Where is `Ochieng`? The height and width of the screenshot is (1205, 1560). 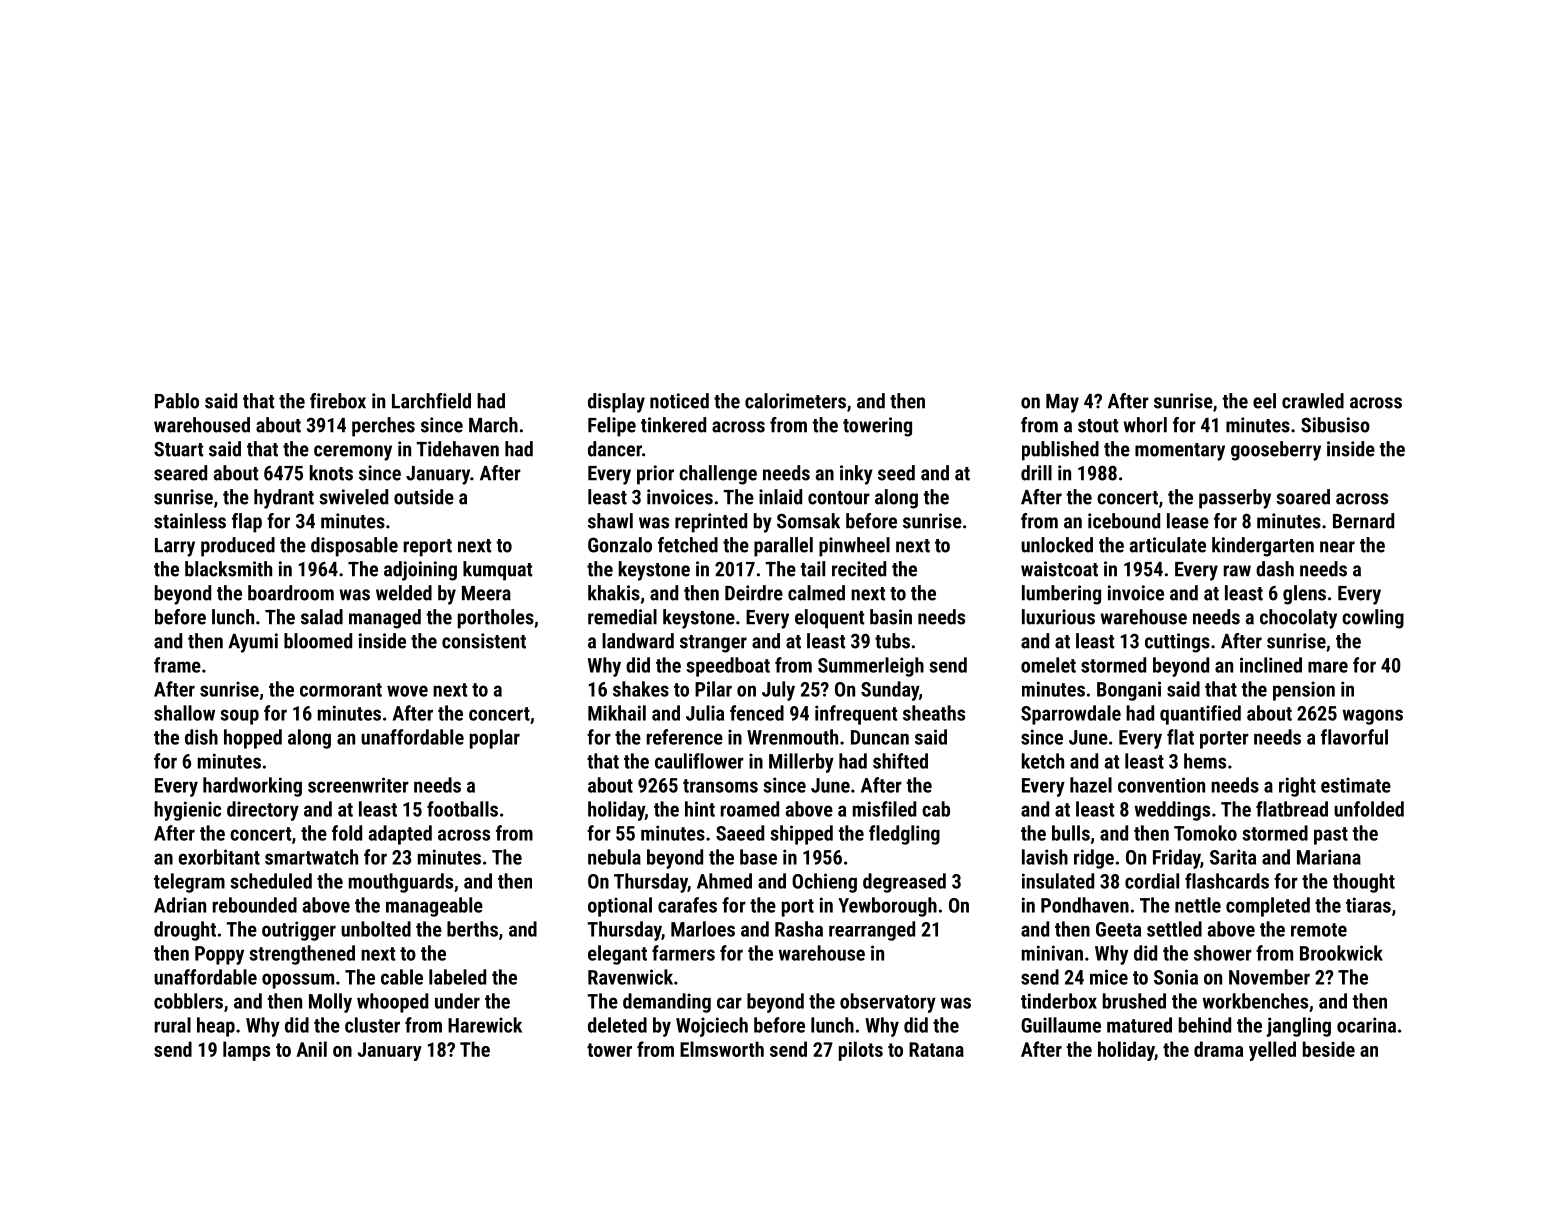 Ochieng is located at coordinates (824, 883).
